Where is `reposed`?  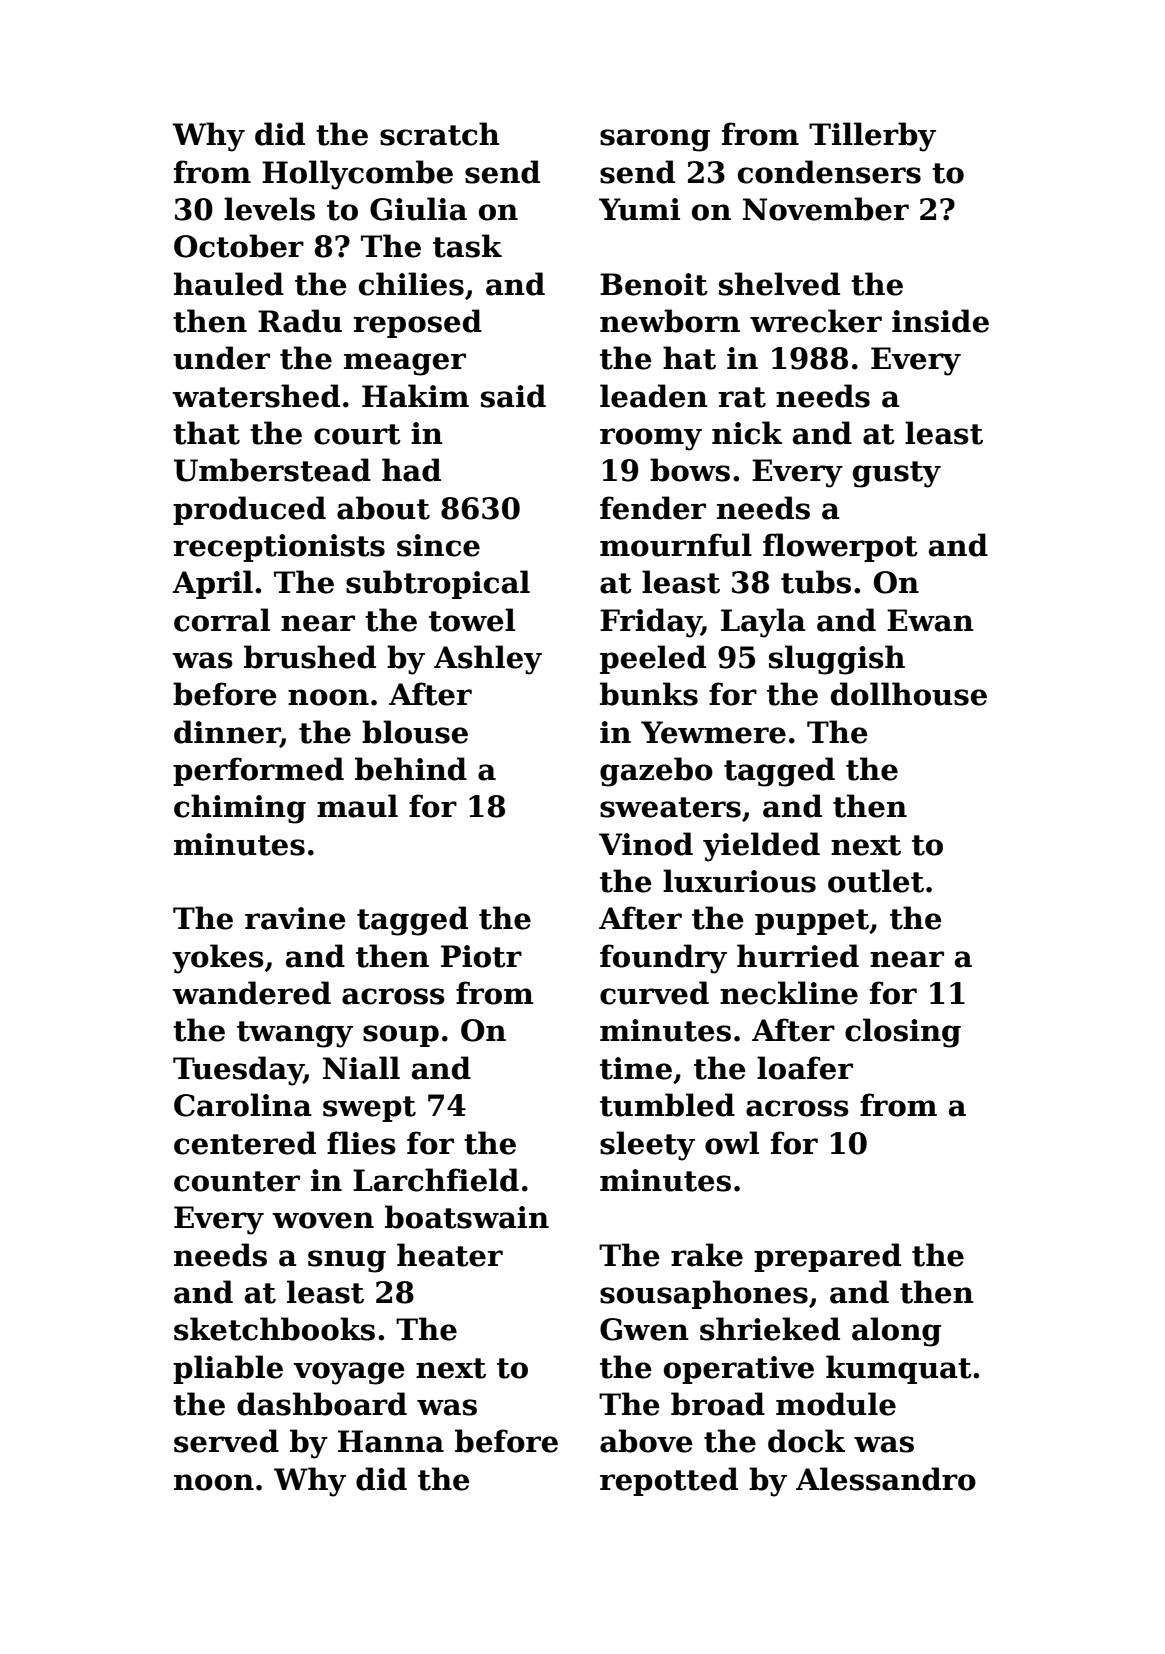
reposed is located at coordinates (418, 323).
